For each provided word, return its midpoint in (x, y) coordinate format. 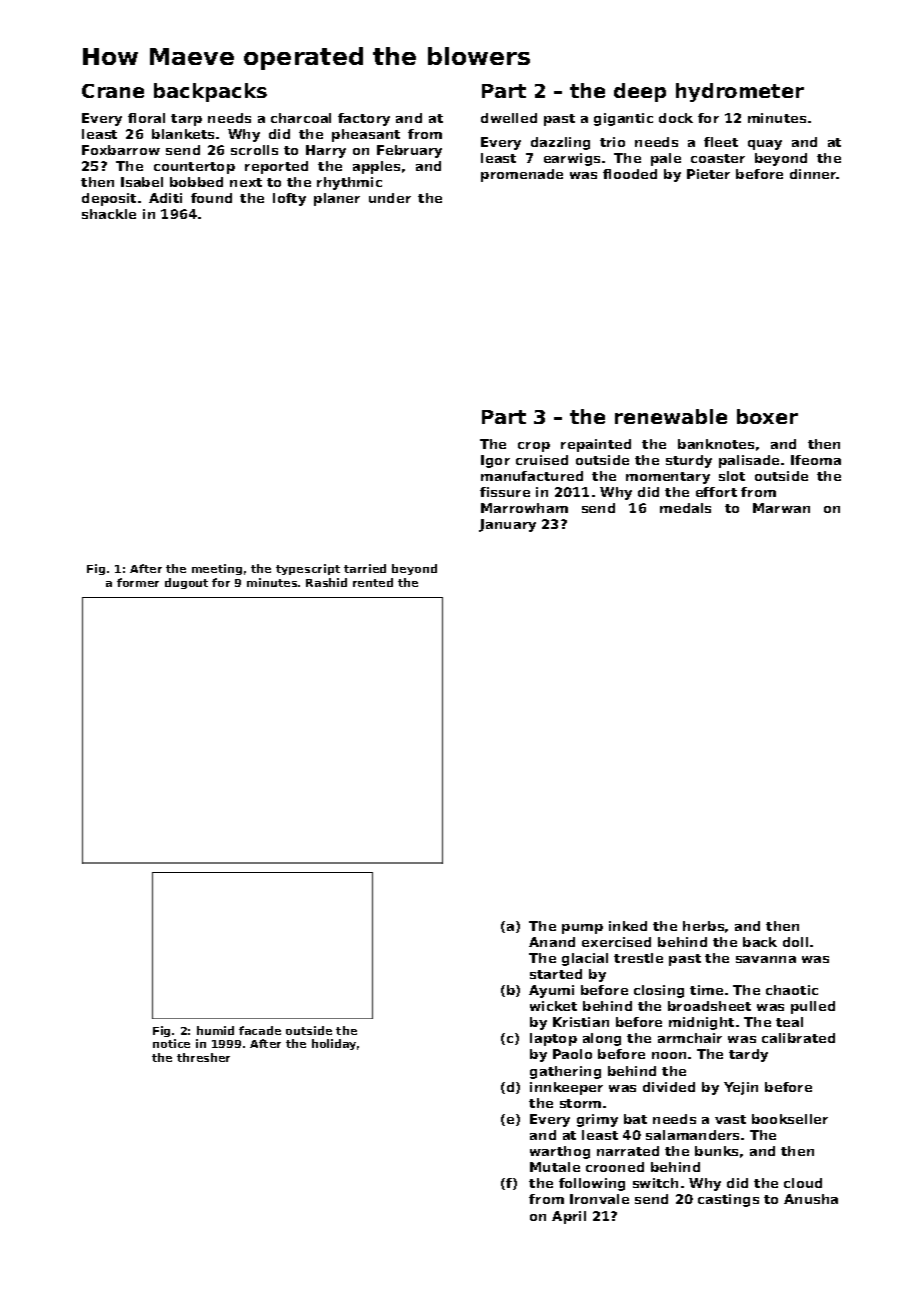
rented (373, 582)
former (138, 582)
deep (640, 92)
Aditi (165, 198)
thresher (203, 1057)
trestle (638, 958)
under (390, 198)
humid (215, 1030)
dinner (813, 174)
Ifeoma (816, 460)
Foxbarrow (121, 150)
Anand (552, 942)
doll (795, 942)
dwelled (509, 118)
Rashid (326, 582)
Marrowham (524, 508)
